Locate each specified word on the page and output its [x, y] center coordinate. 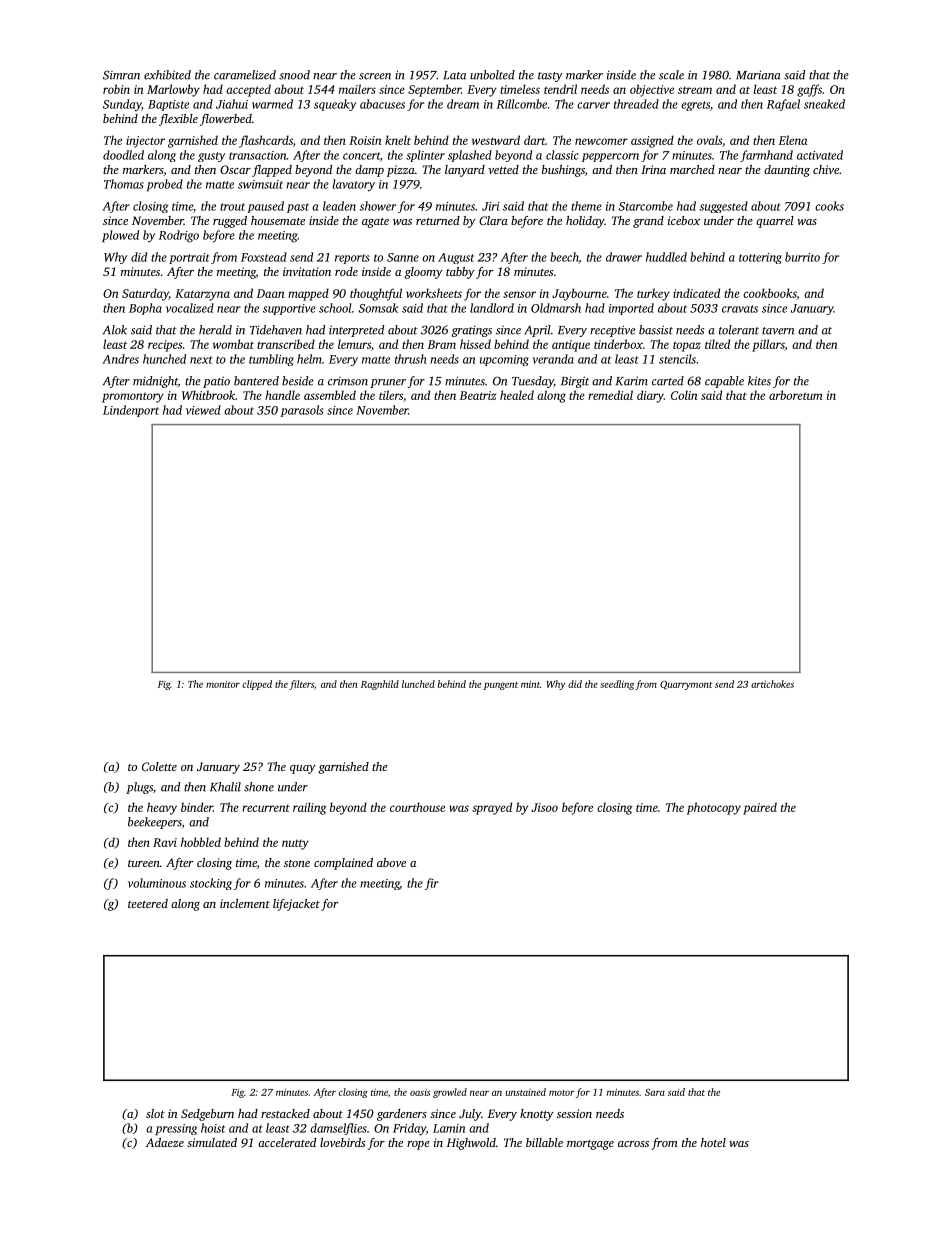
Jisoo [544, 807]
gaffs [809, 90]
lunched [418, 684]
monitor [223, 684]
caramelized [245, 75]
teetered [148, 903]
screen [375, 76]
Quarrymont [686, 685]
